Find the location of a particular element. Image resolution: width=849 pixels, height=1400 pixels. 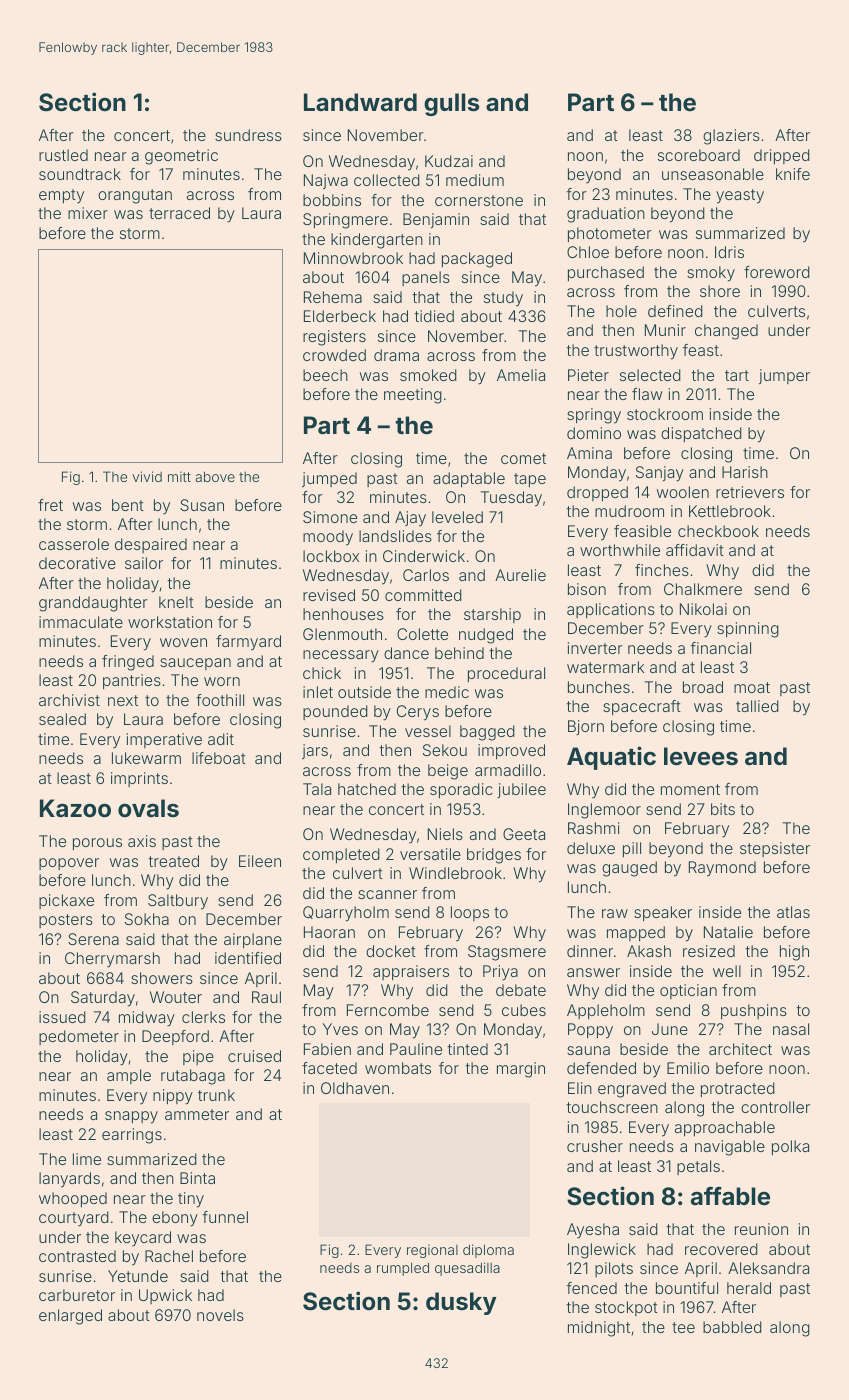

keycard is located at coordinates (143, 1239).
